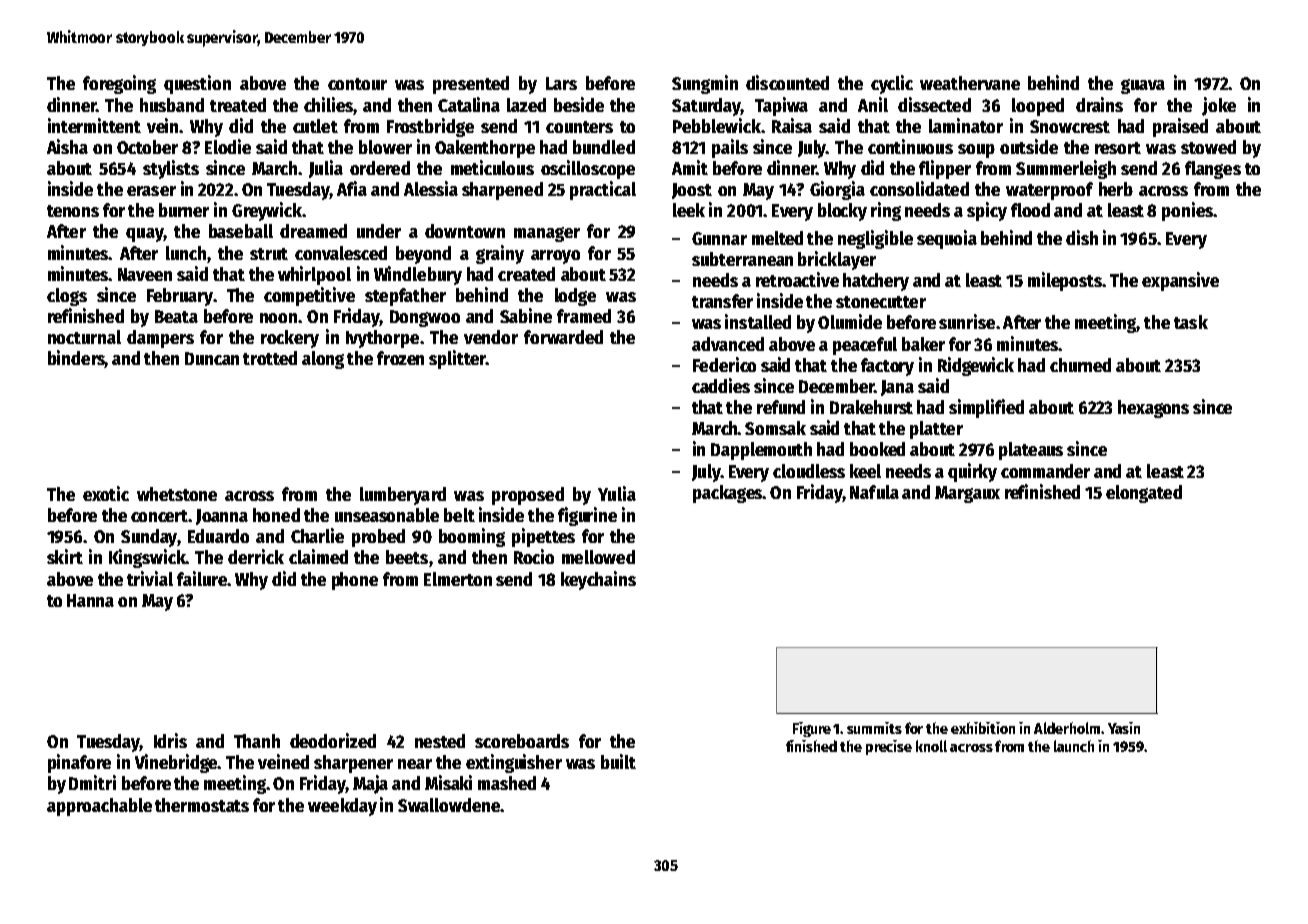 The width and height of the document is (1308, 924). Describe the element at coordinates (212, 358) in the document. I see `Duncan` at that location.
